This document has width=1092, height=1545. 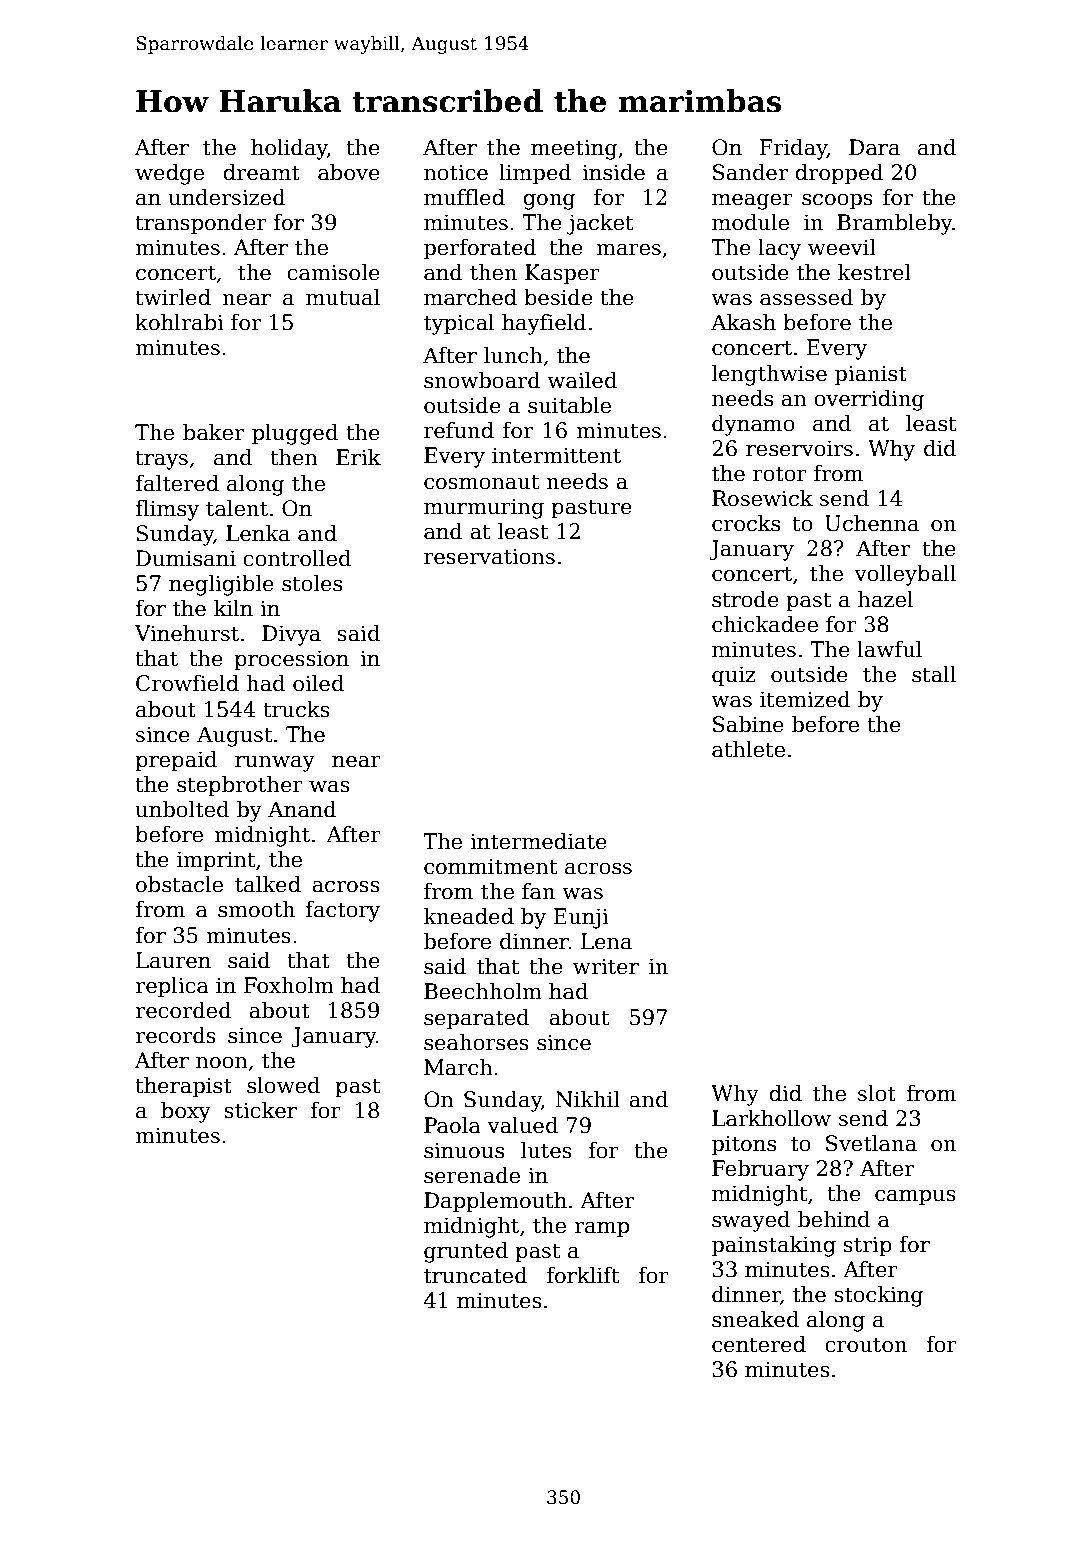 I want to click on oiled, so click(x=318, y=683).
